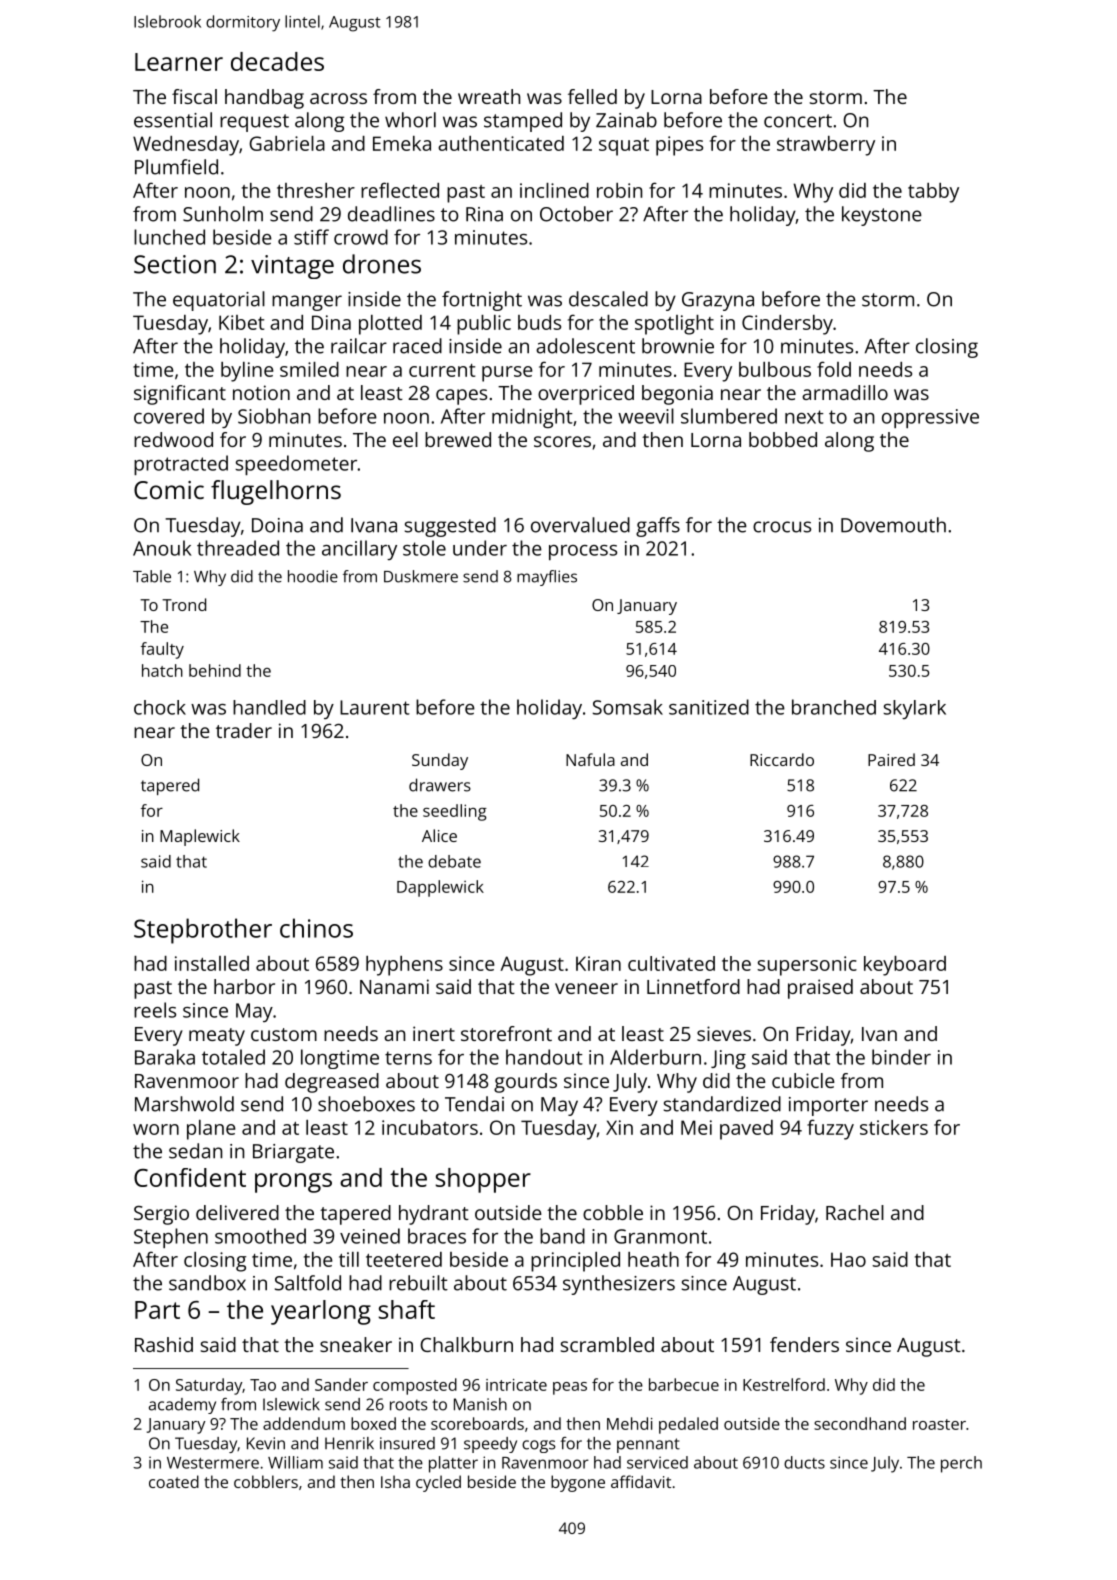 The height and width of the screenshot is (1580, 1117). Describe the element at coordinates (798, 121) in the screenshot. I see `concert` at that location.
